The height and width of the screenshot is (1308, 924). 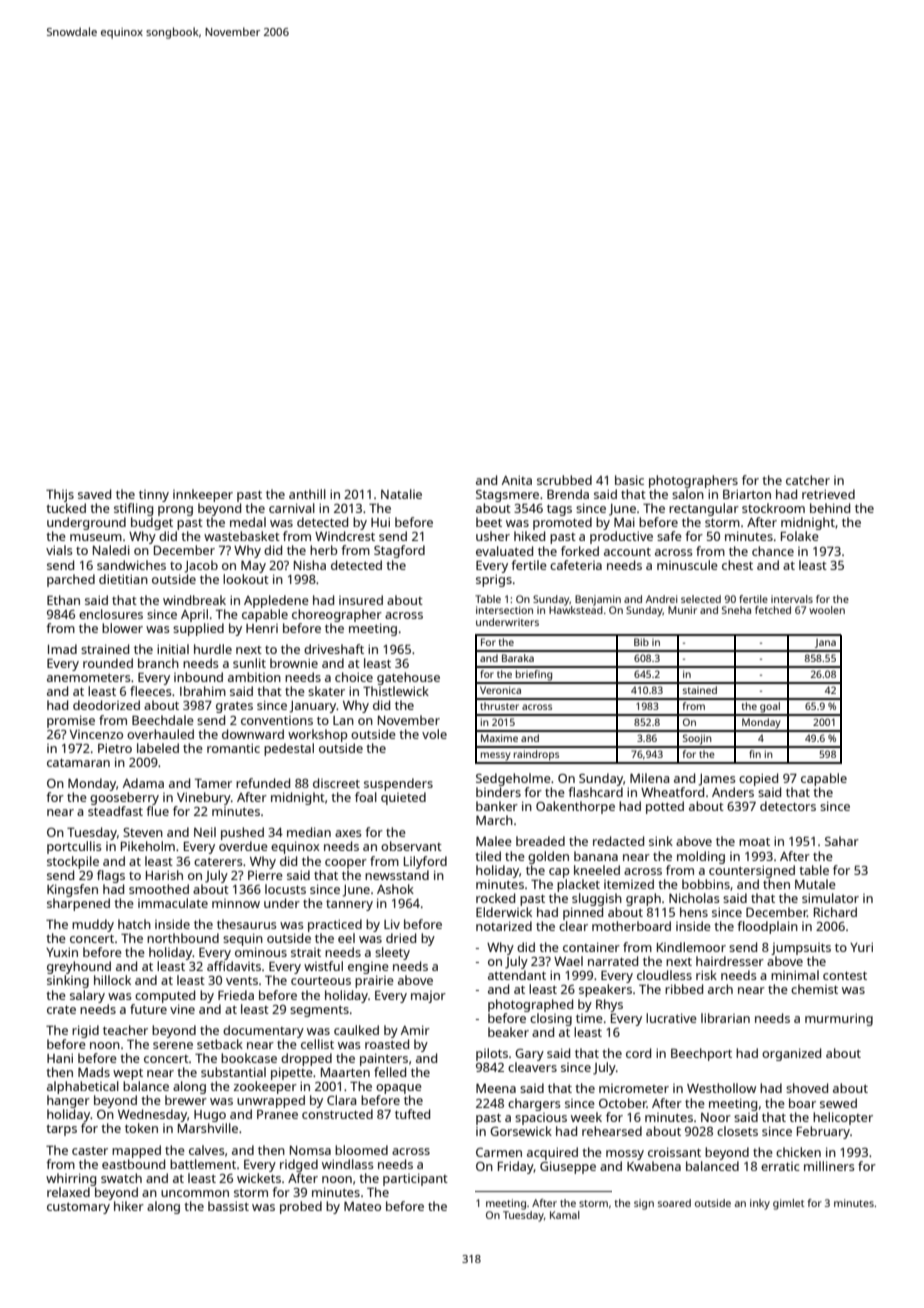 I want to click on molding, so click(x=701, y=857).
